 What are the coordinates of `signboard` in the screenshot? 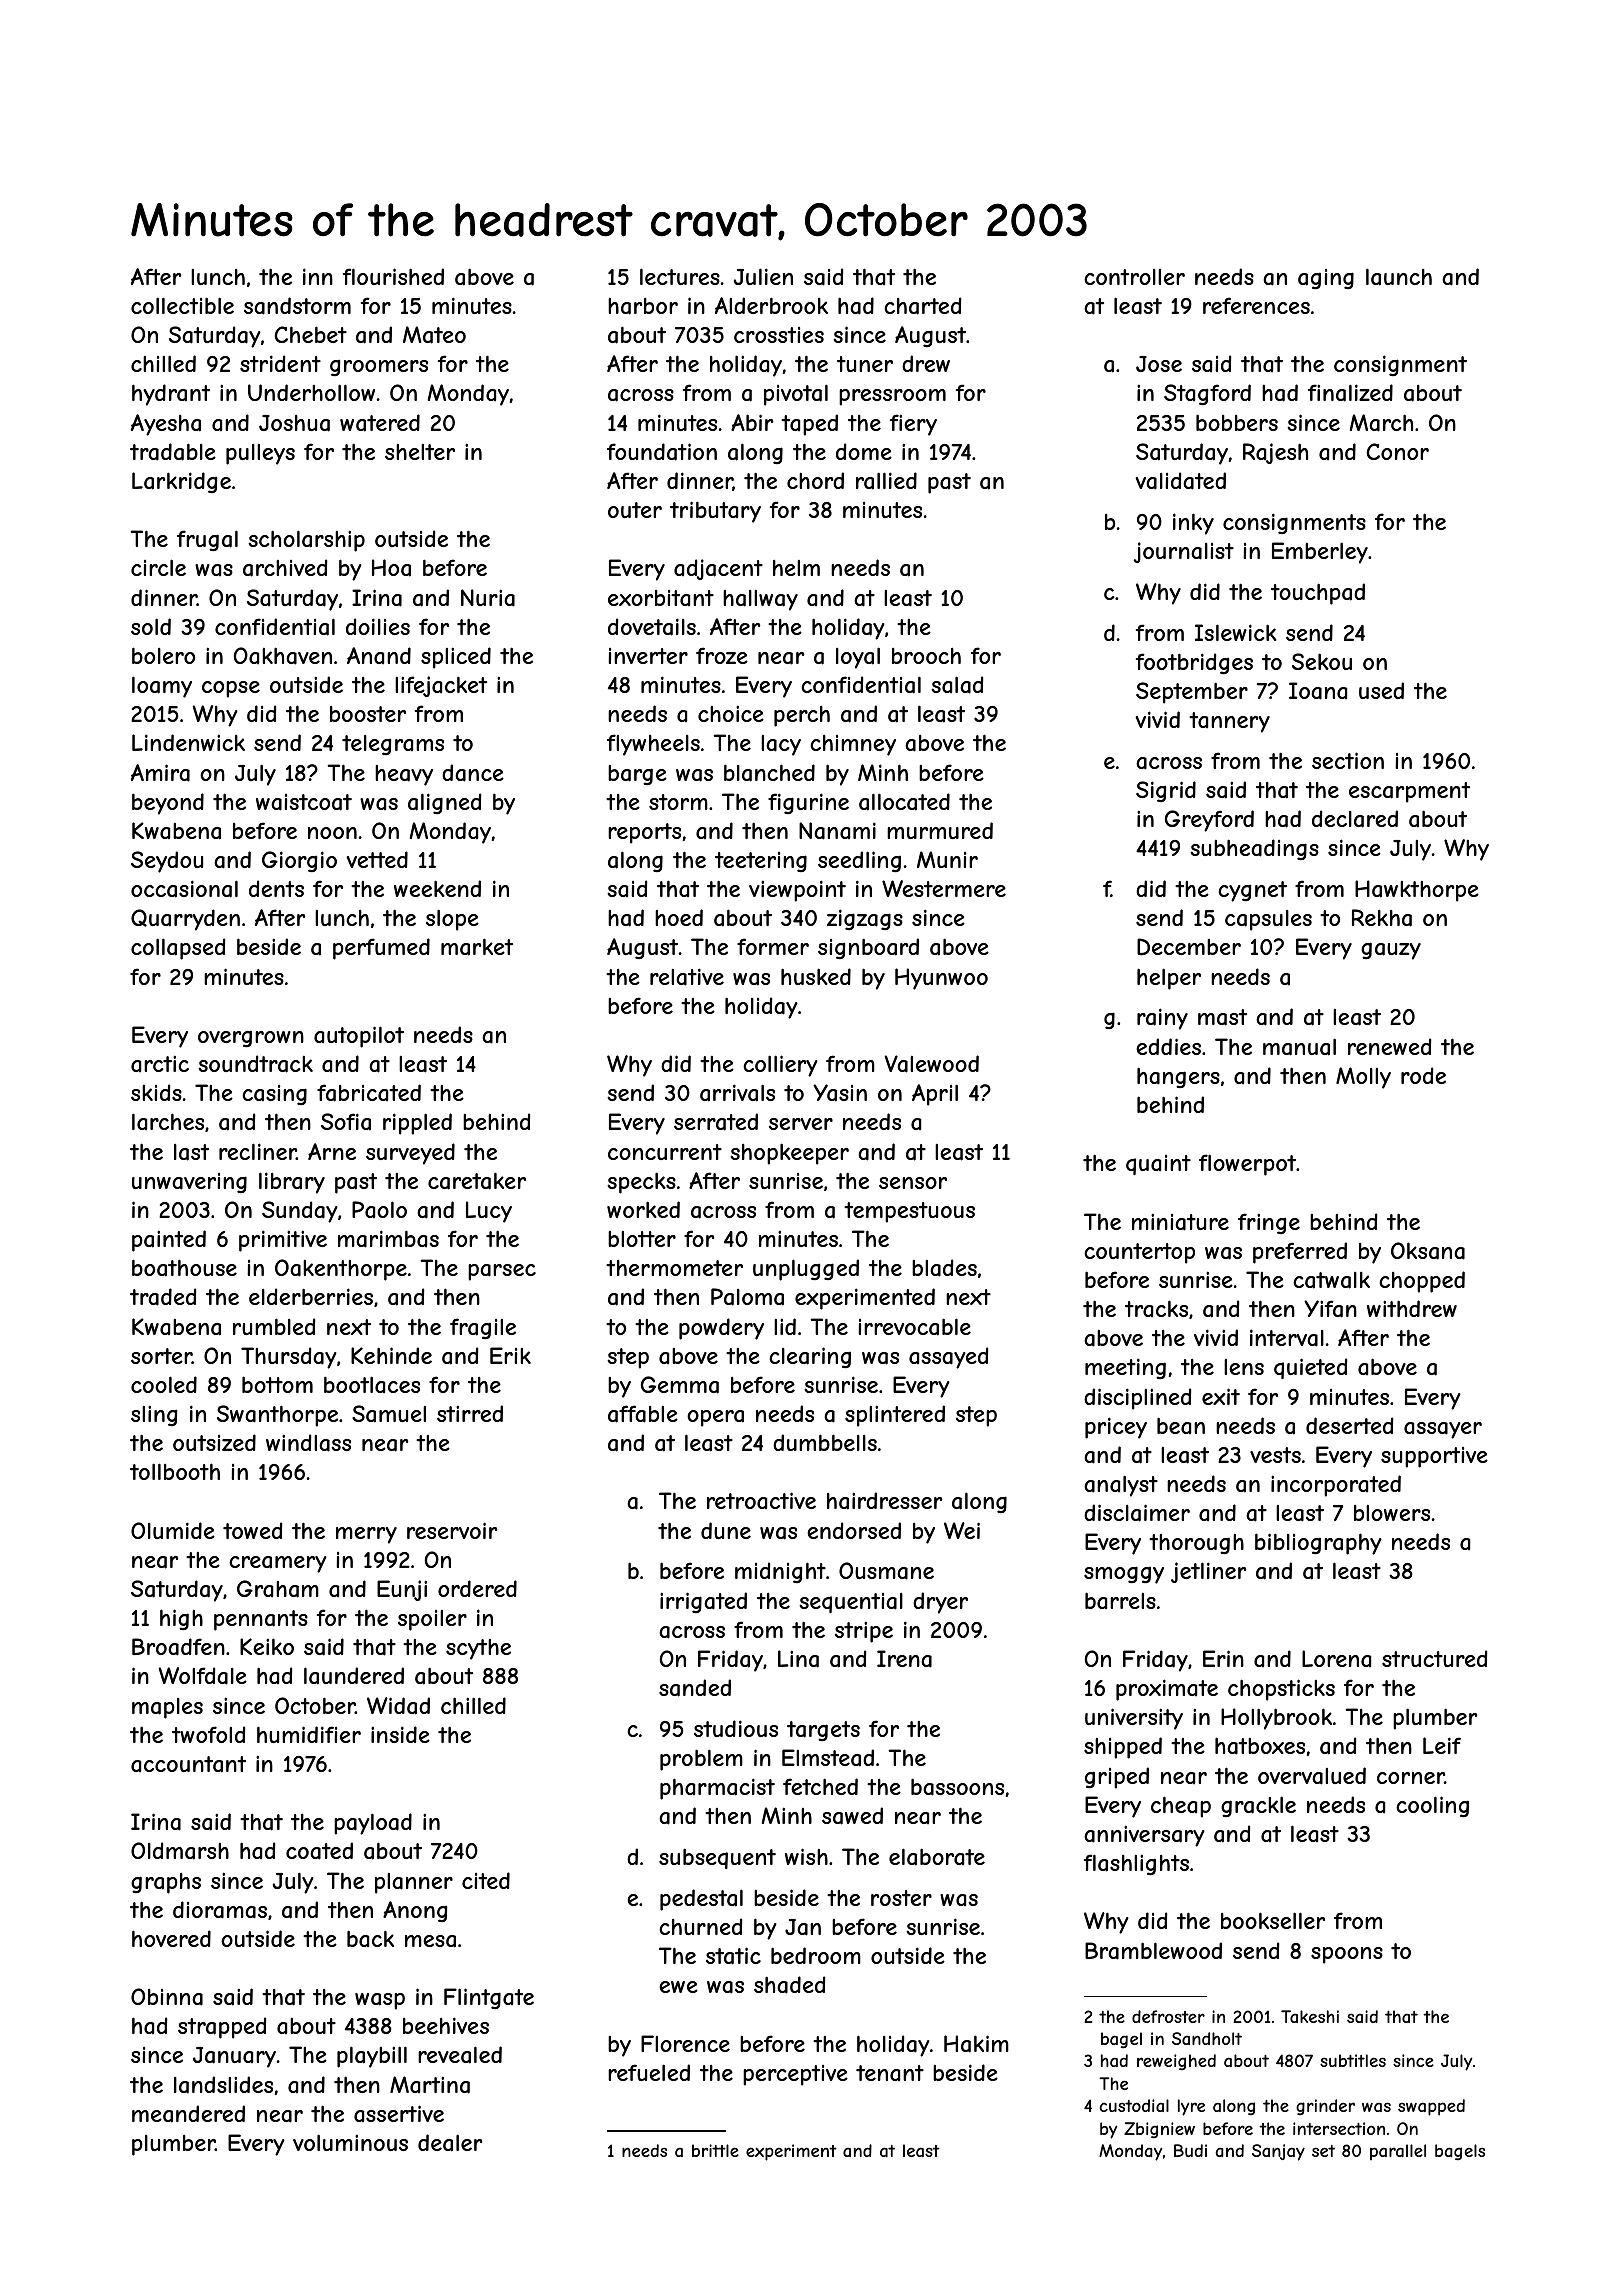 It's located at (868, 948).
